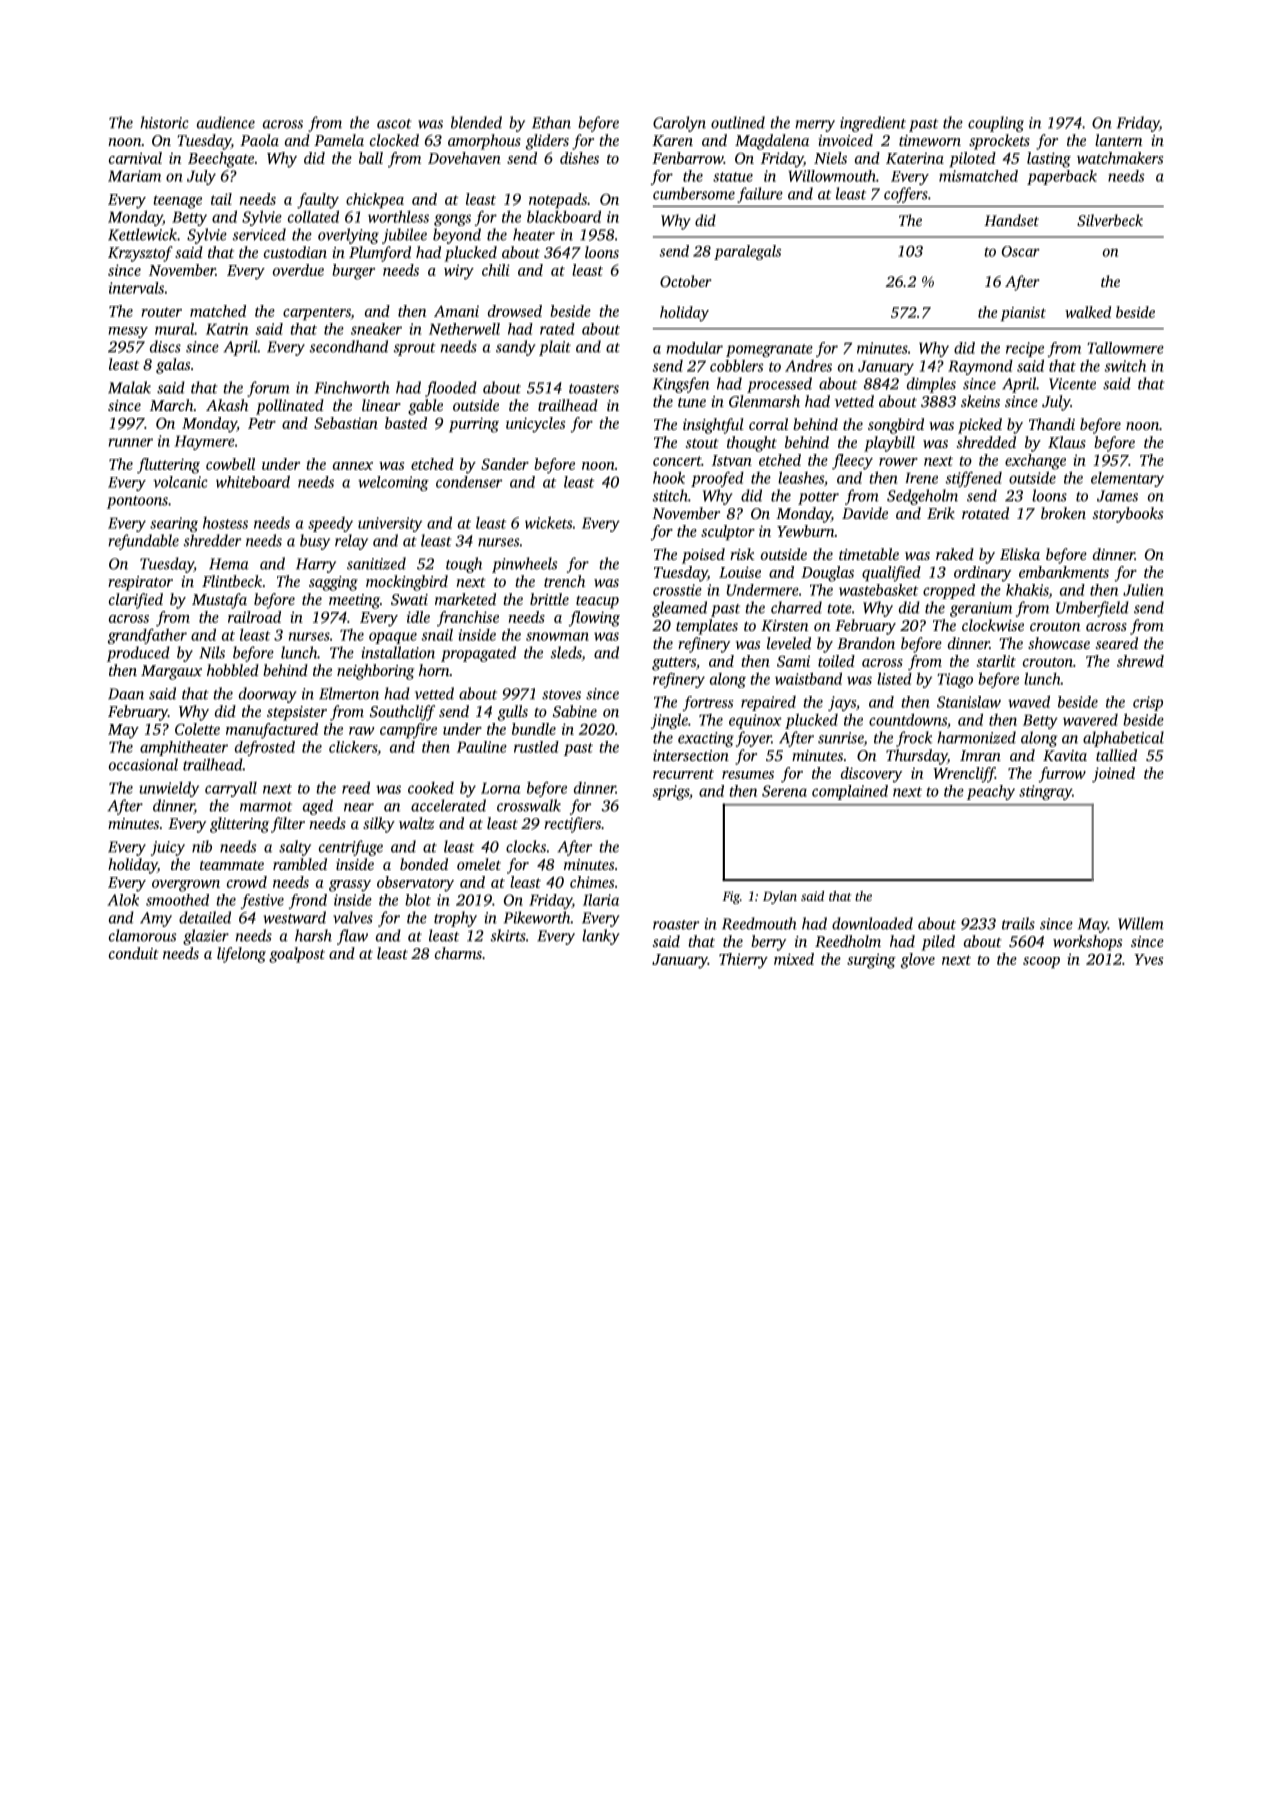 This screenshot has width=1272, height=1799. What do you see at coordinates (143, 764) in the screenshot?
I see `occasional` at bounding box center [143, 764].
